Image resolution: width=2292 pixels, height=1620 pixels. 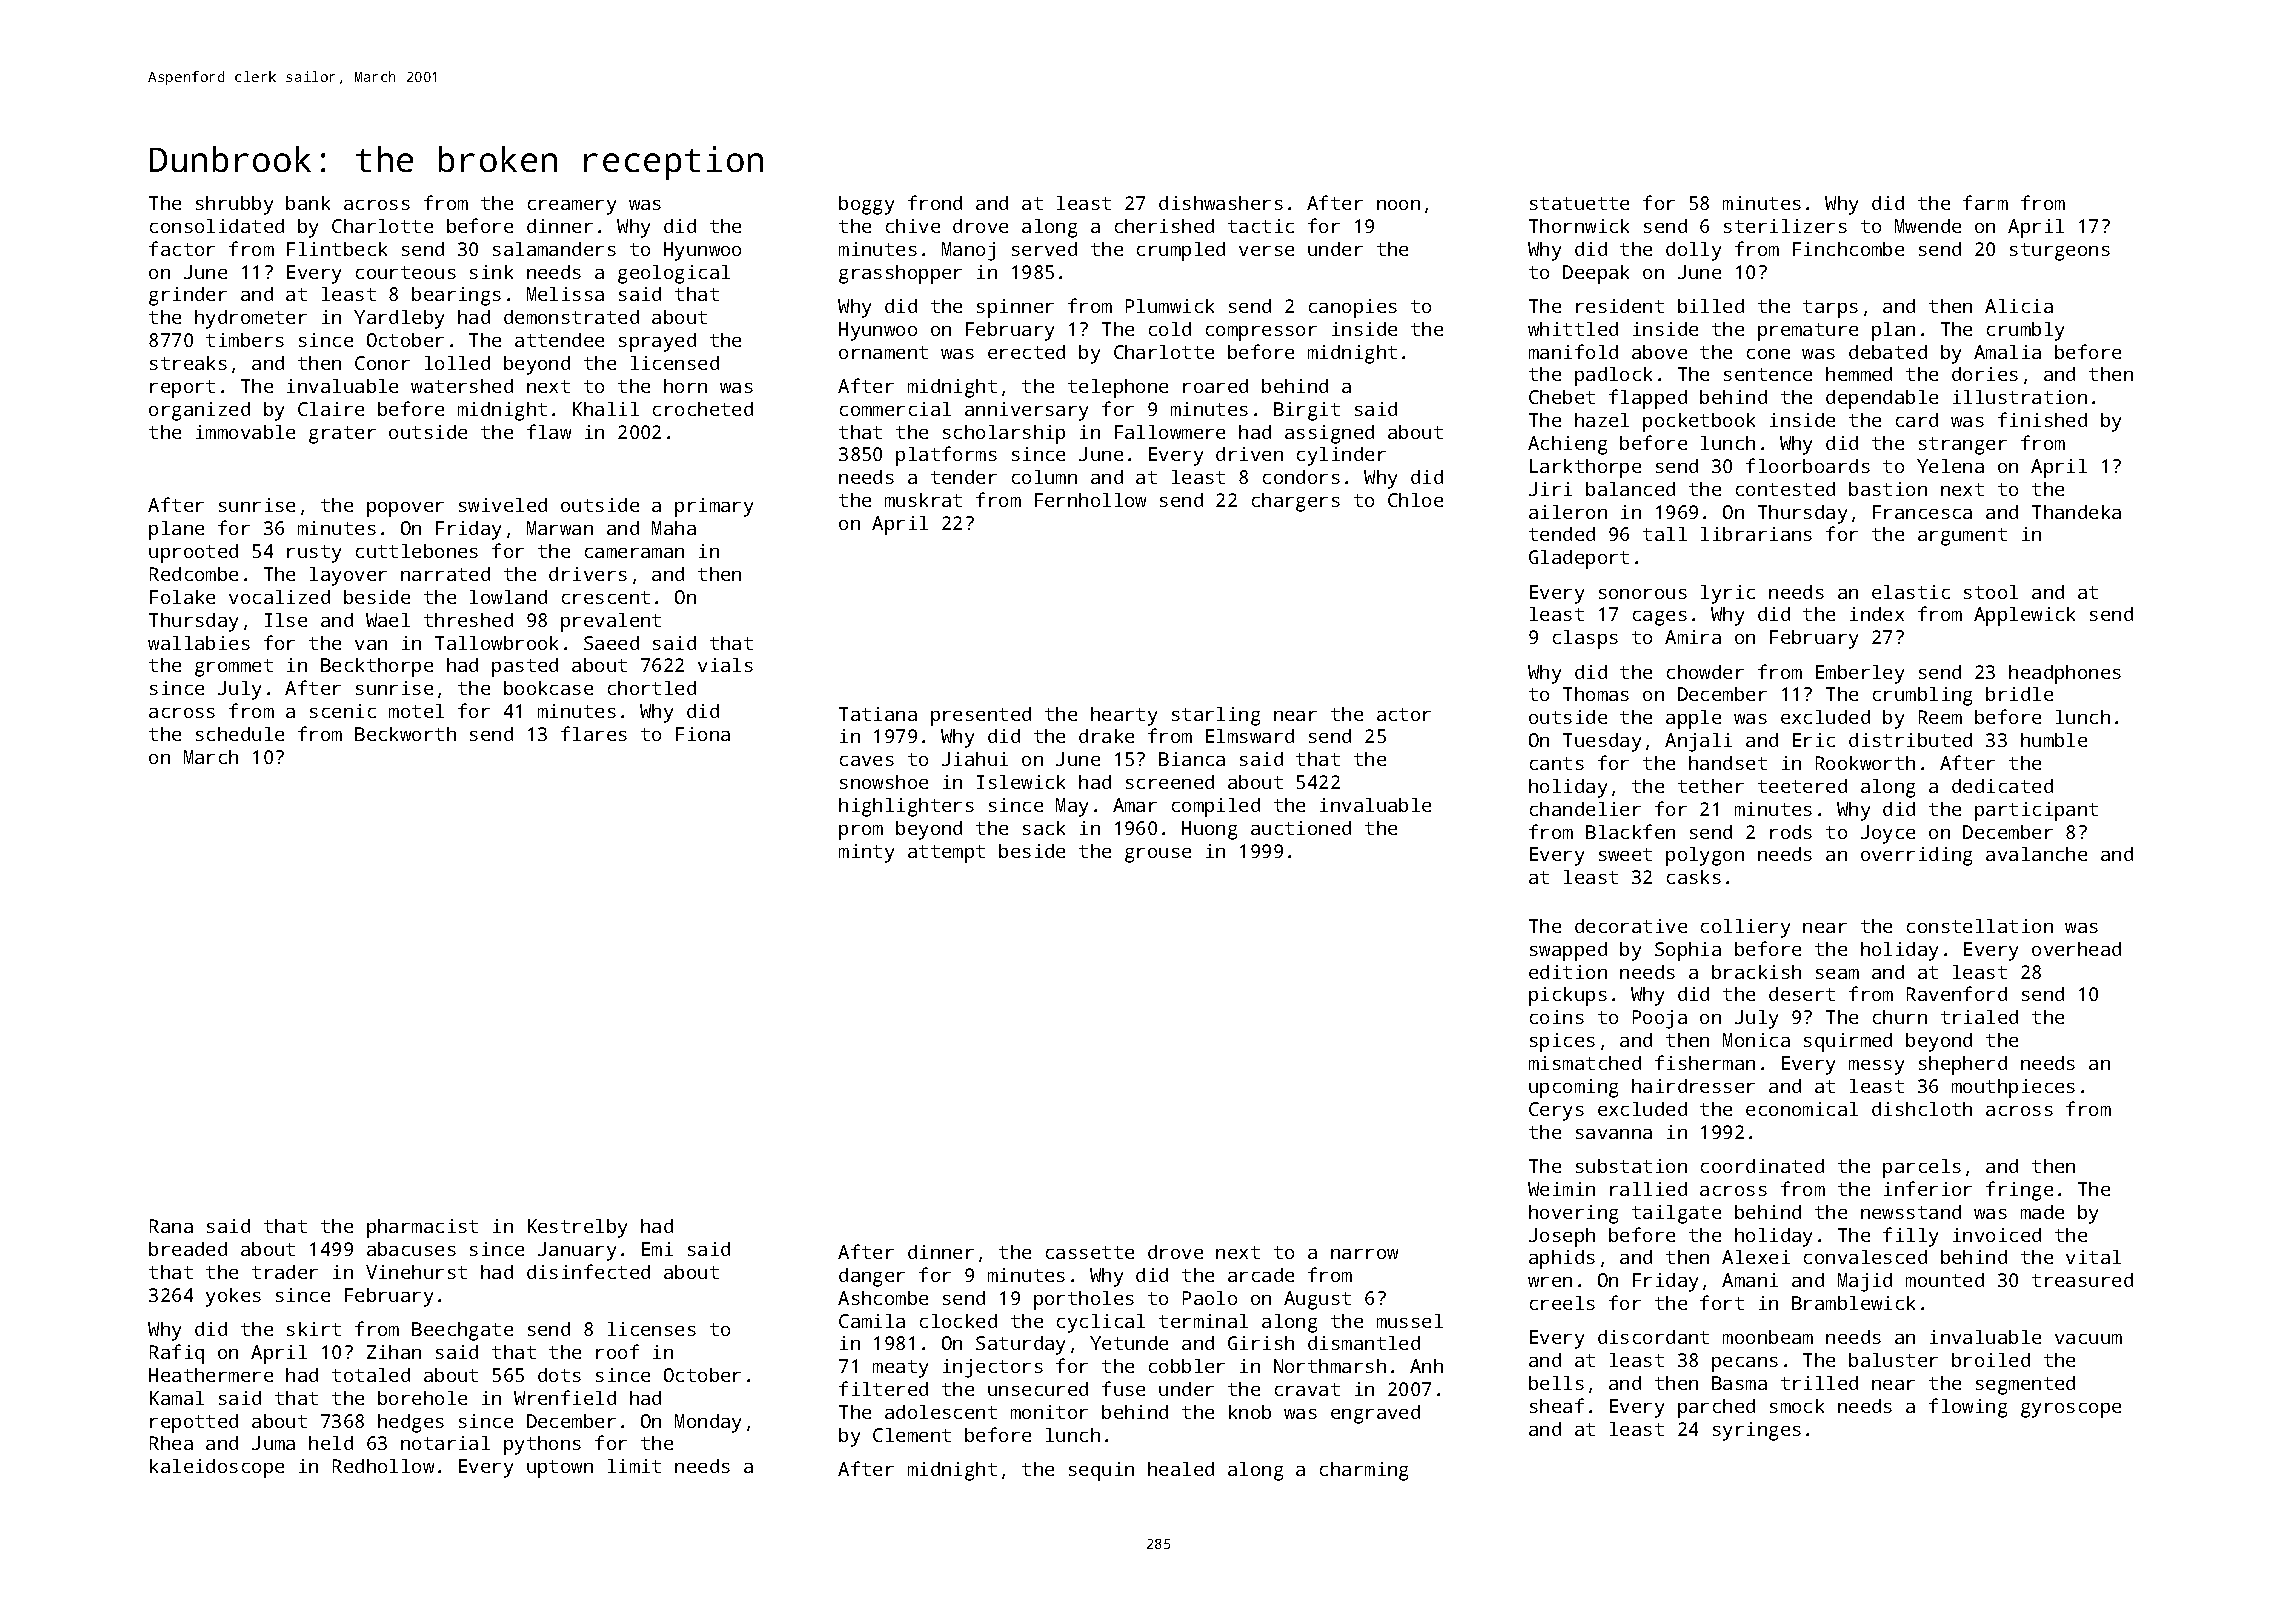 I want to click on bookcase, so click(x=548, y=688).
